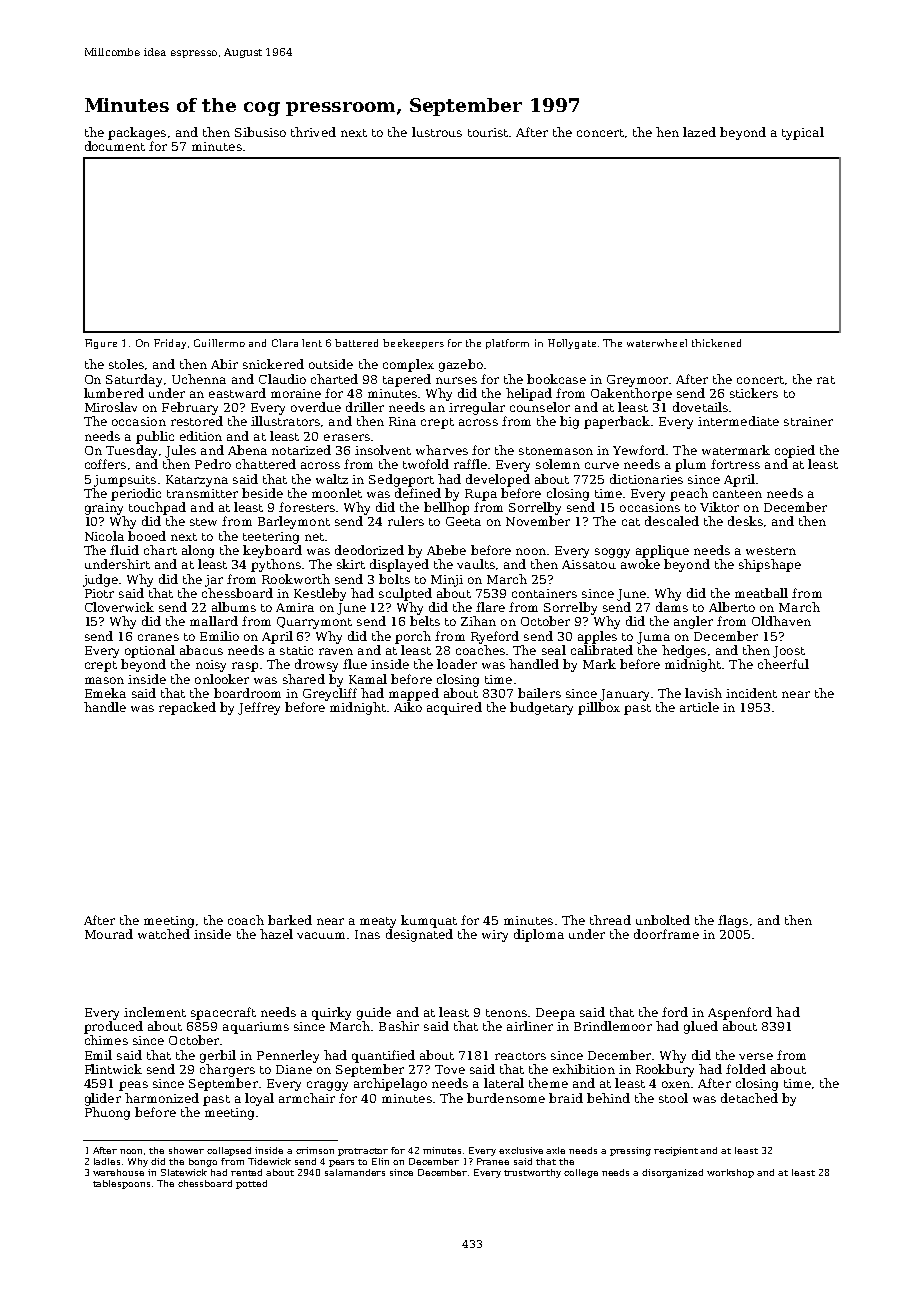 Image resolution: width=924 pixels, height=1308 pixels. What do you see at coordinates (330, 694) in the page?
I see `Greycliff` at bounding box center [330, 694].
